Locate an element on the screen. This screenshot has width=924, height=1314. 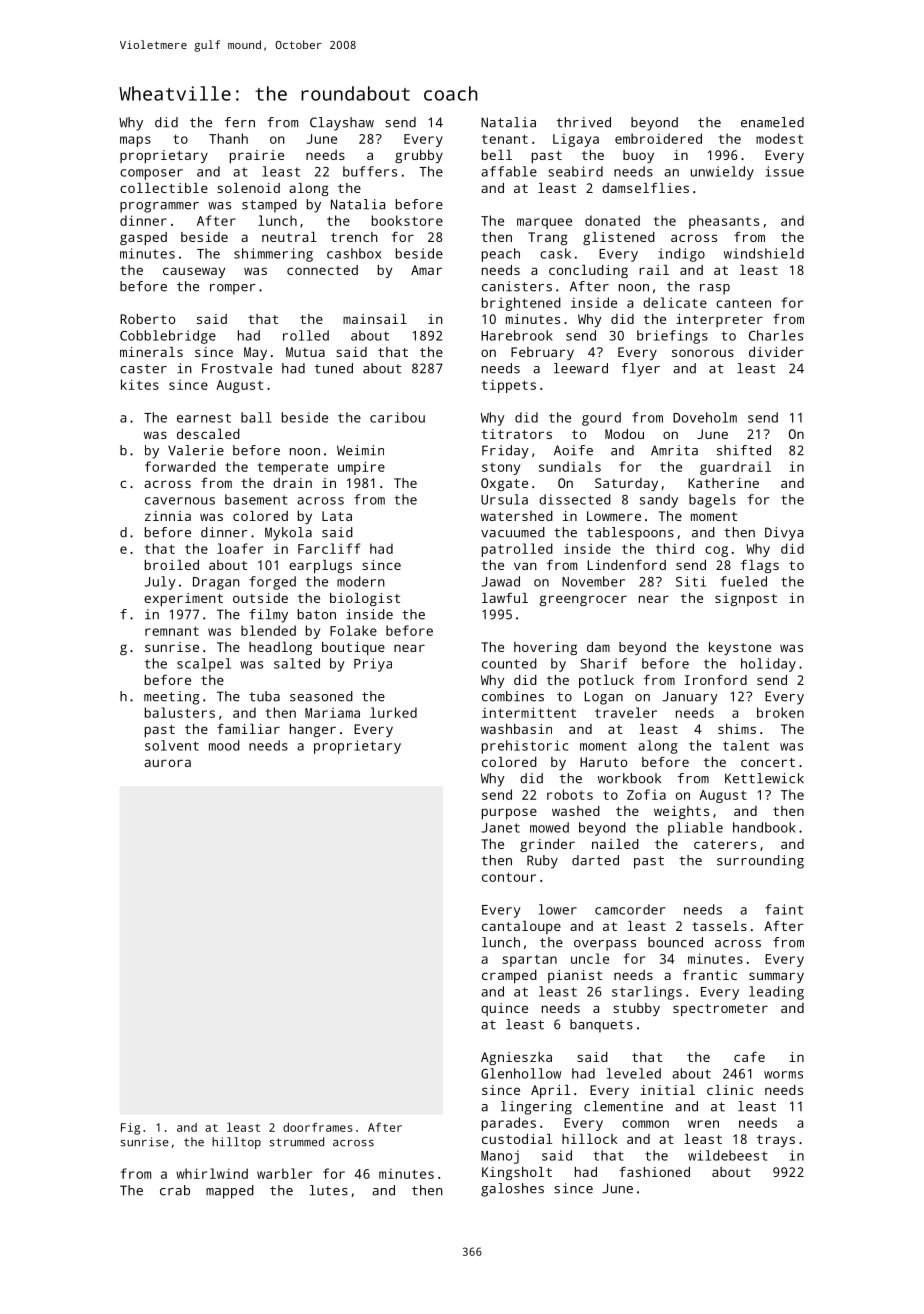
Divya is located at coordinates (784, 534).
